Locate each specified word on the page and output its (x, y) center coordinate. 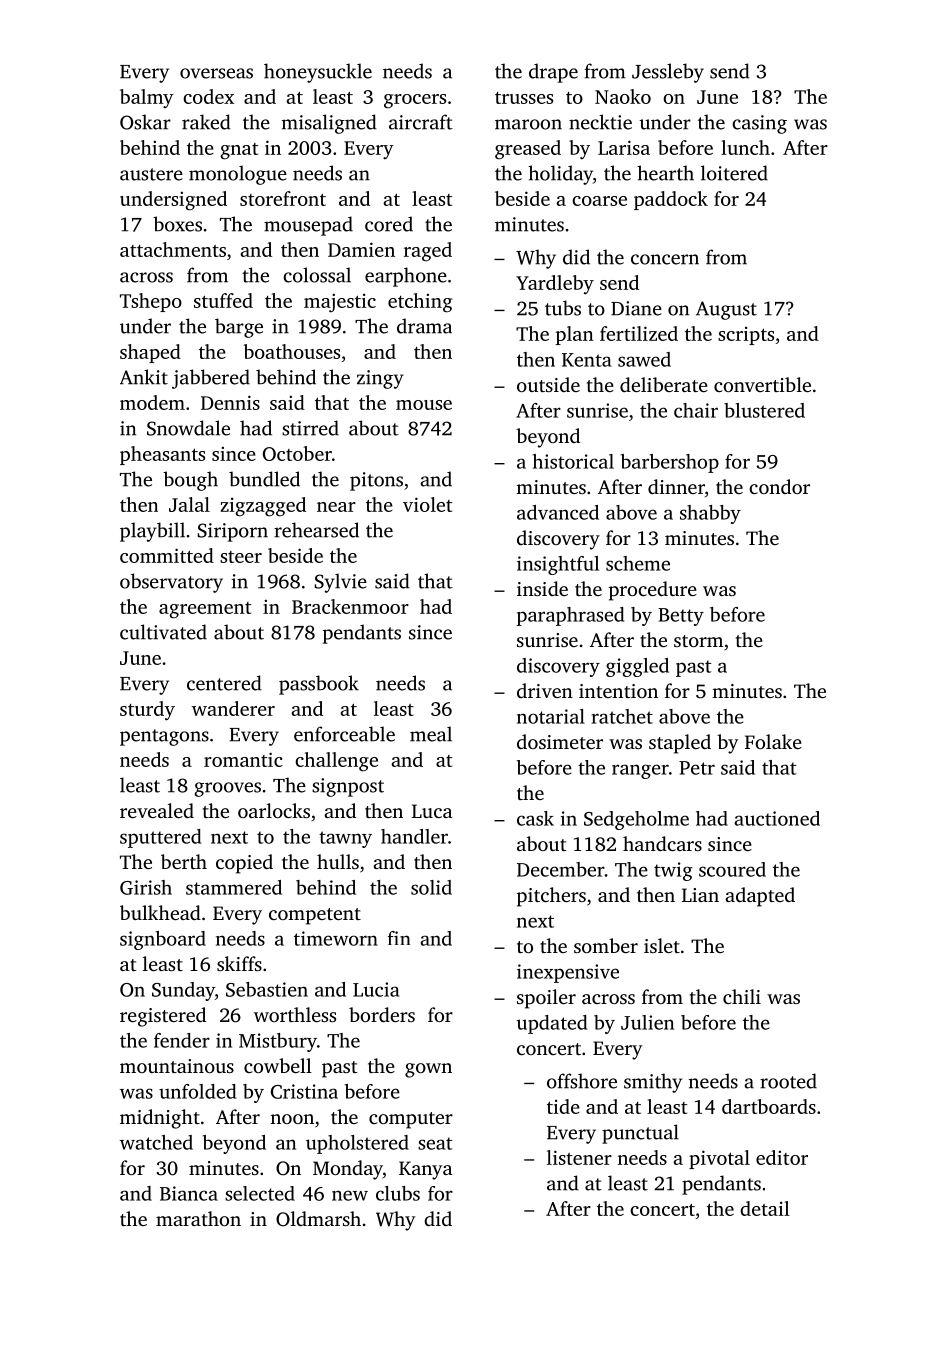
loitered (734, 173)
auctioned (777, 818)
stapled (680, 744)
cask (535, 818)
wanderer (233, 708)
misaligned (329, 124)
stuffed (223, 300)
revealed (157, 810)
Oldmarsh (318, 1219)
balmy (147, 98)
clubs (398, 1193)
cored (389, 224)
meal (431, 734)
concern (665, 259)
